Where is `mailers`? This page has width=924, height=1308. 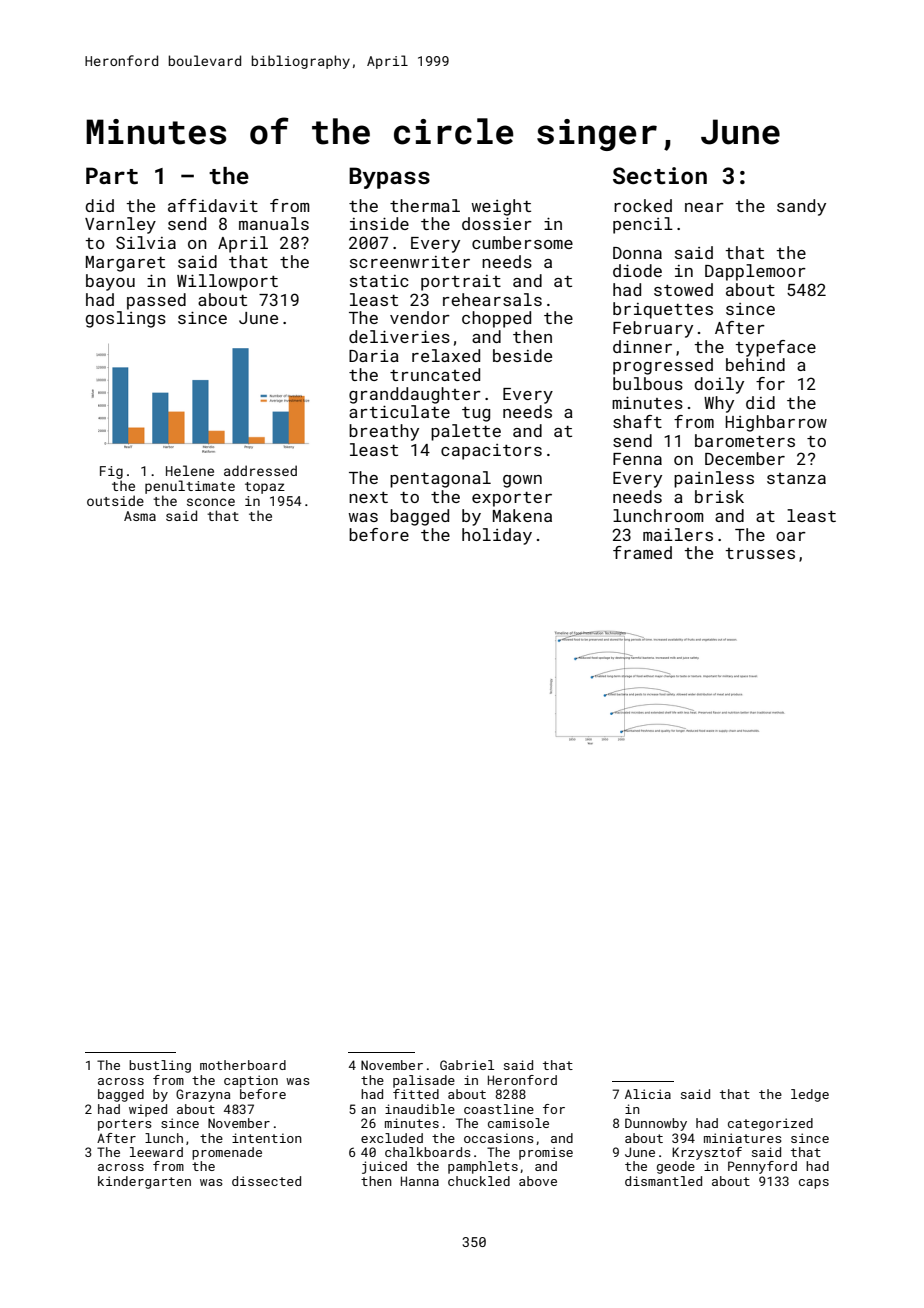 mailers is located at coordinates (678, 534).
